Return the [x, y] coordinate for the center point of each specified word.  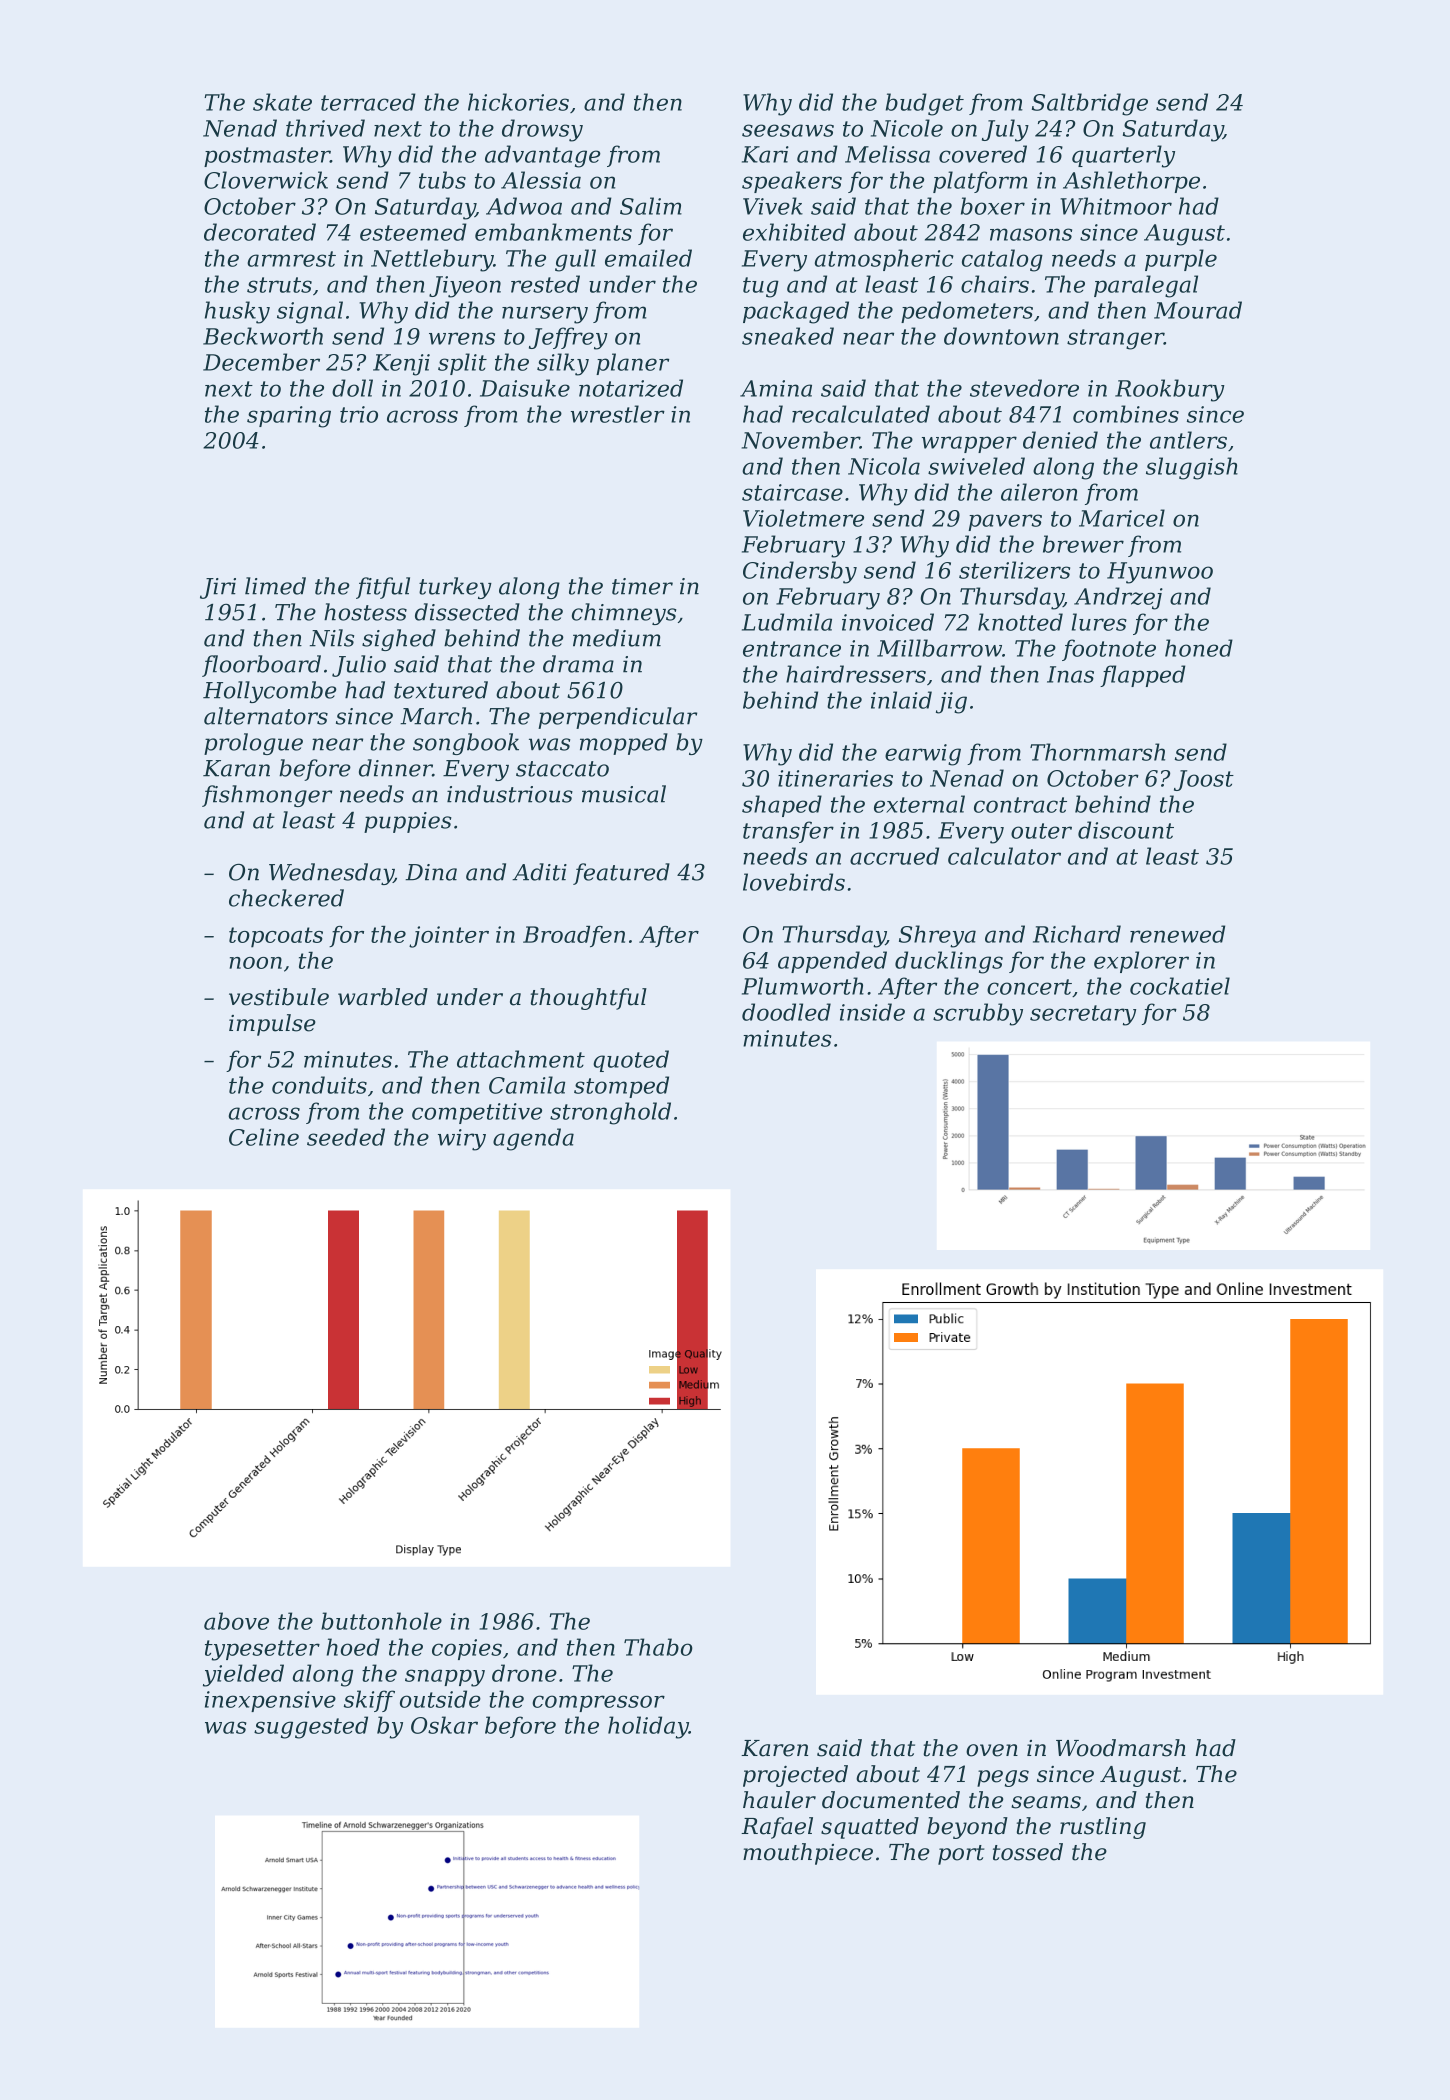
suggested [311, 1727]
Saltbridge [1090, 104]
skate [282, 102]
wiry [462, 1140]
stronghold [610, 1113]
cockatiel [1180, 986]
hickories [518, 102]
